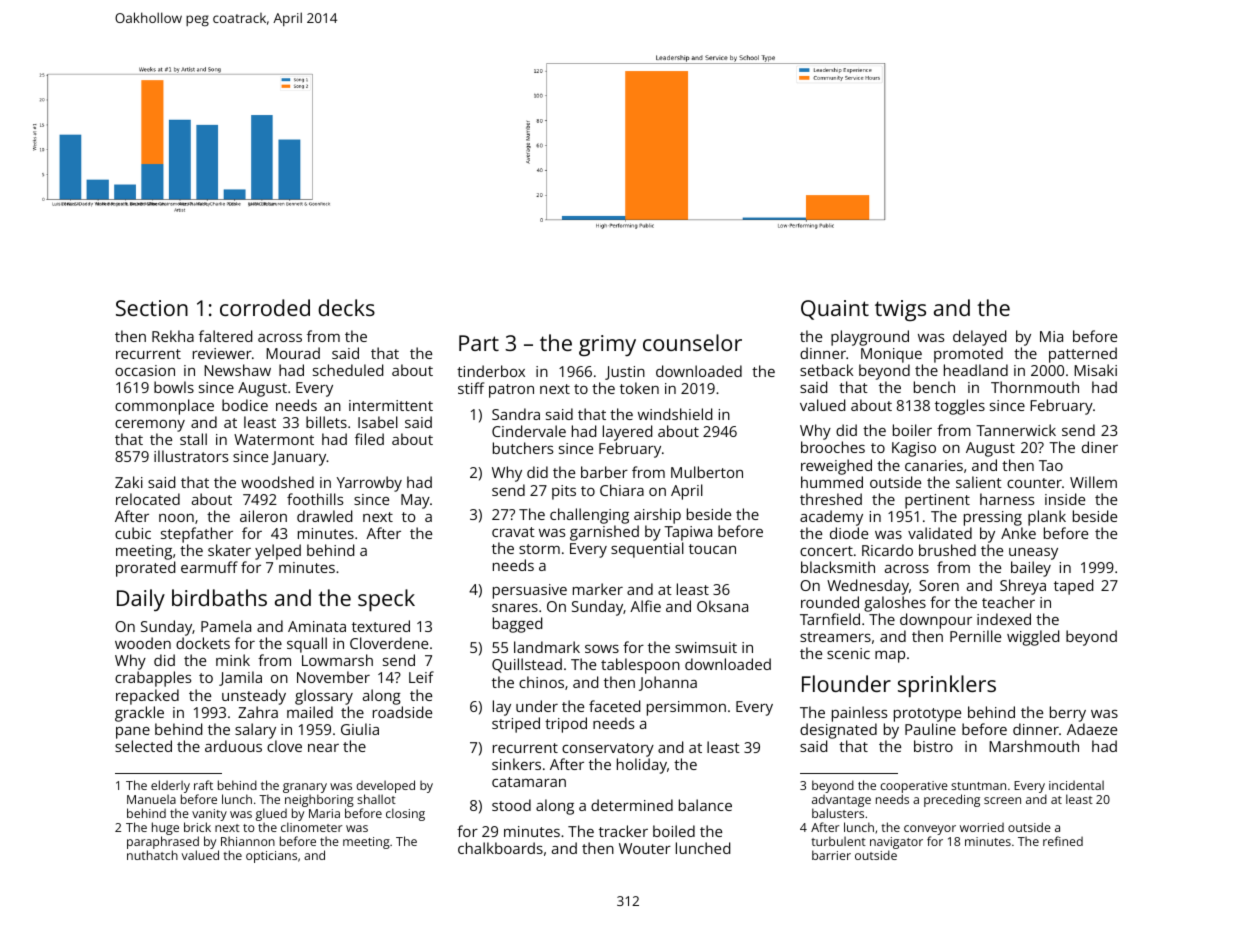 The image size is (1233, 952). Describe the element at coordinates (604, 472) in the screenshot. I see `barber` at that location.
